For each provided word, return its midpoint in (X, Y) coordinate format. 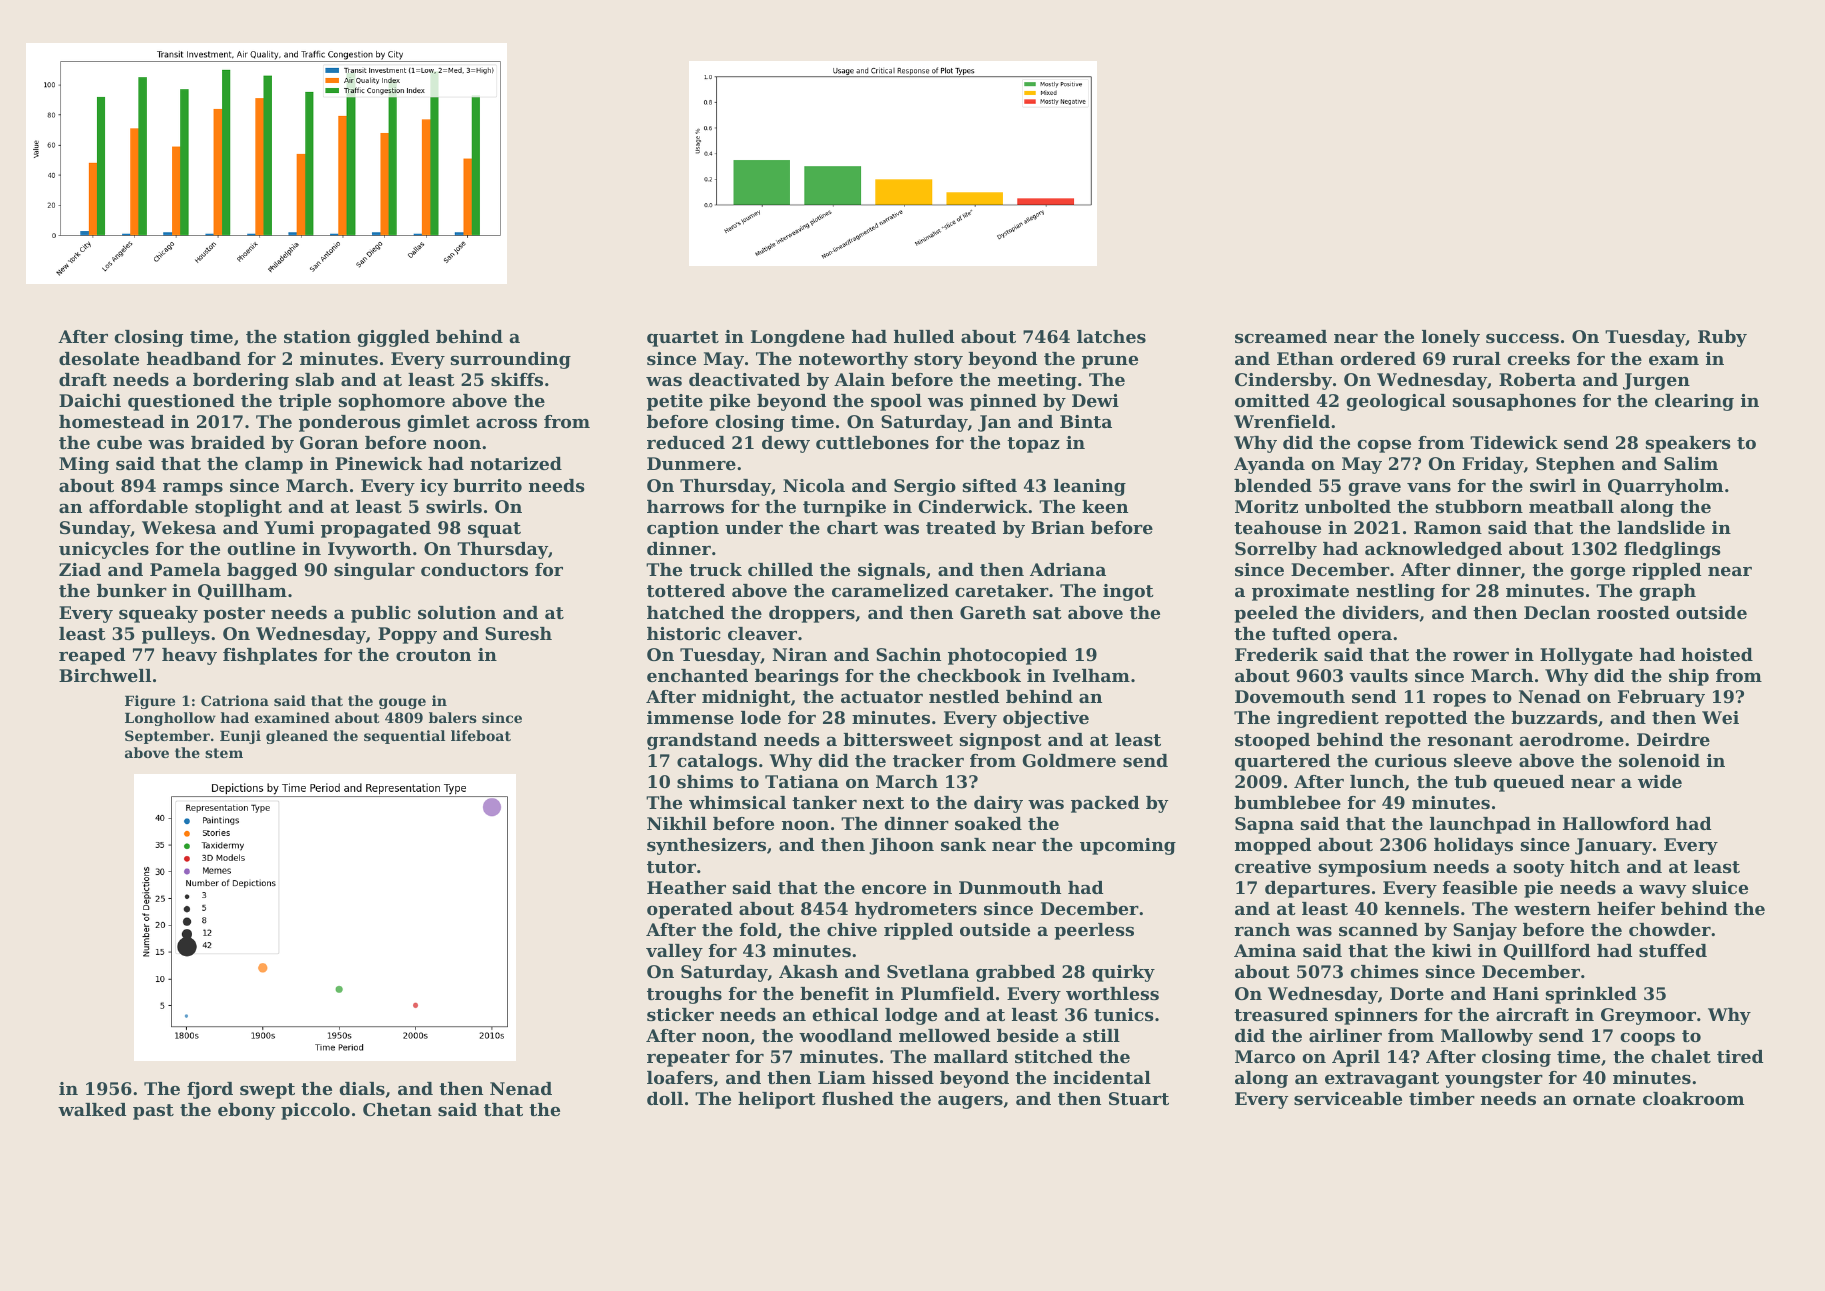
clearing (1694, 402)
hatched (685, 612)
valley (674, 952)
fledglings (1672, 550)
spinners (1376, 1016)
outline (261, 548)
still (1101, 1035)
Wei (1720, 717)
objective (1046, 719)
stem (224, 753)
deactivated (744, 379)
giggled (393, 338)
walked (92, 1109)
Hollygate (1586, 656)
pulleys (176, 635)
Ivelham (1091, 675)
